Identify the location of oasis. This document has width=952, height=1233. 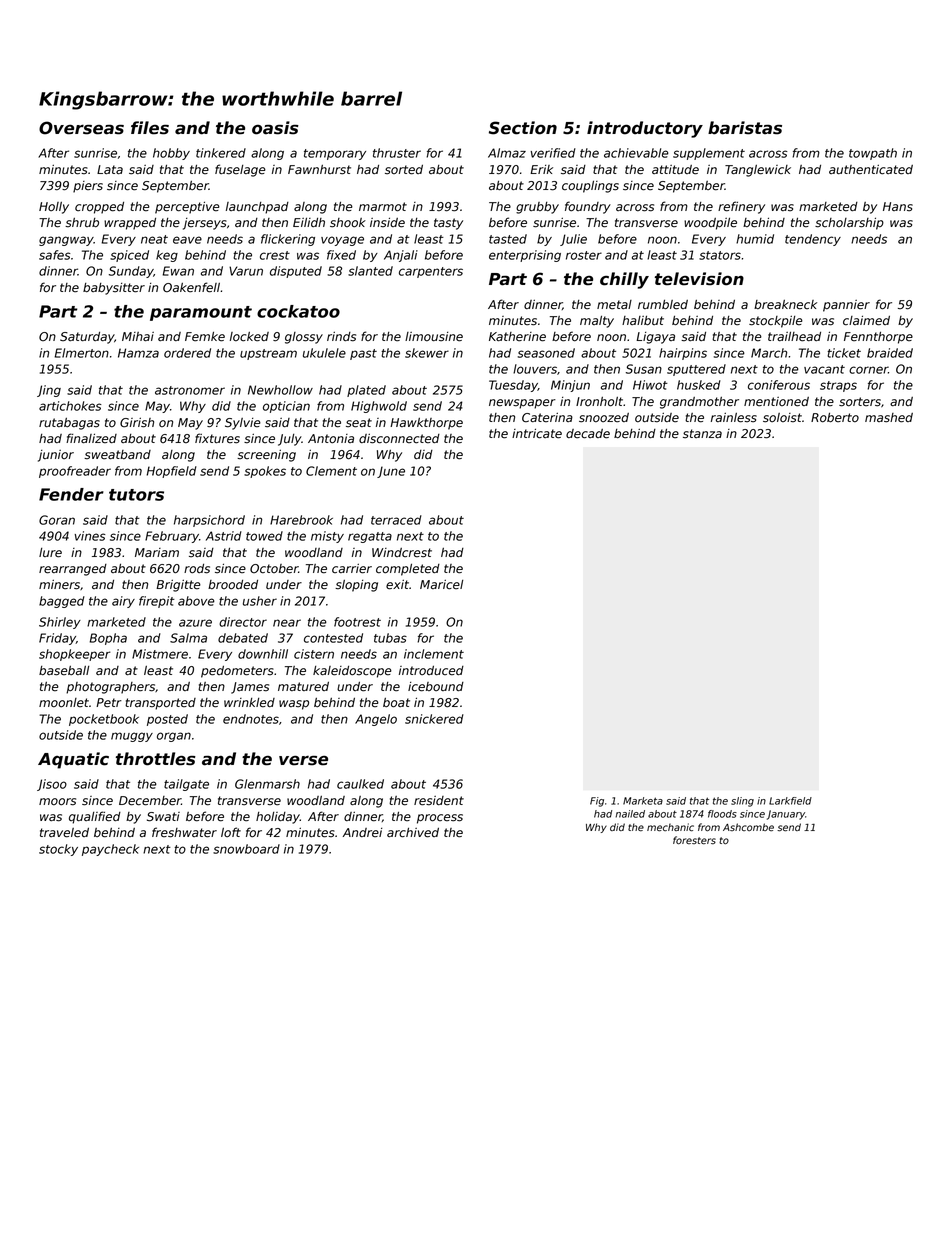
(275, 128).
